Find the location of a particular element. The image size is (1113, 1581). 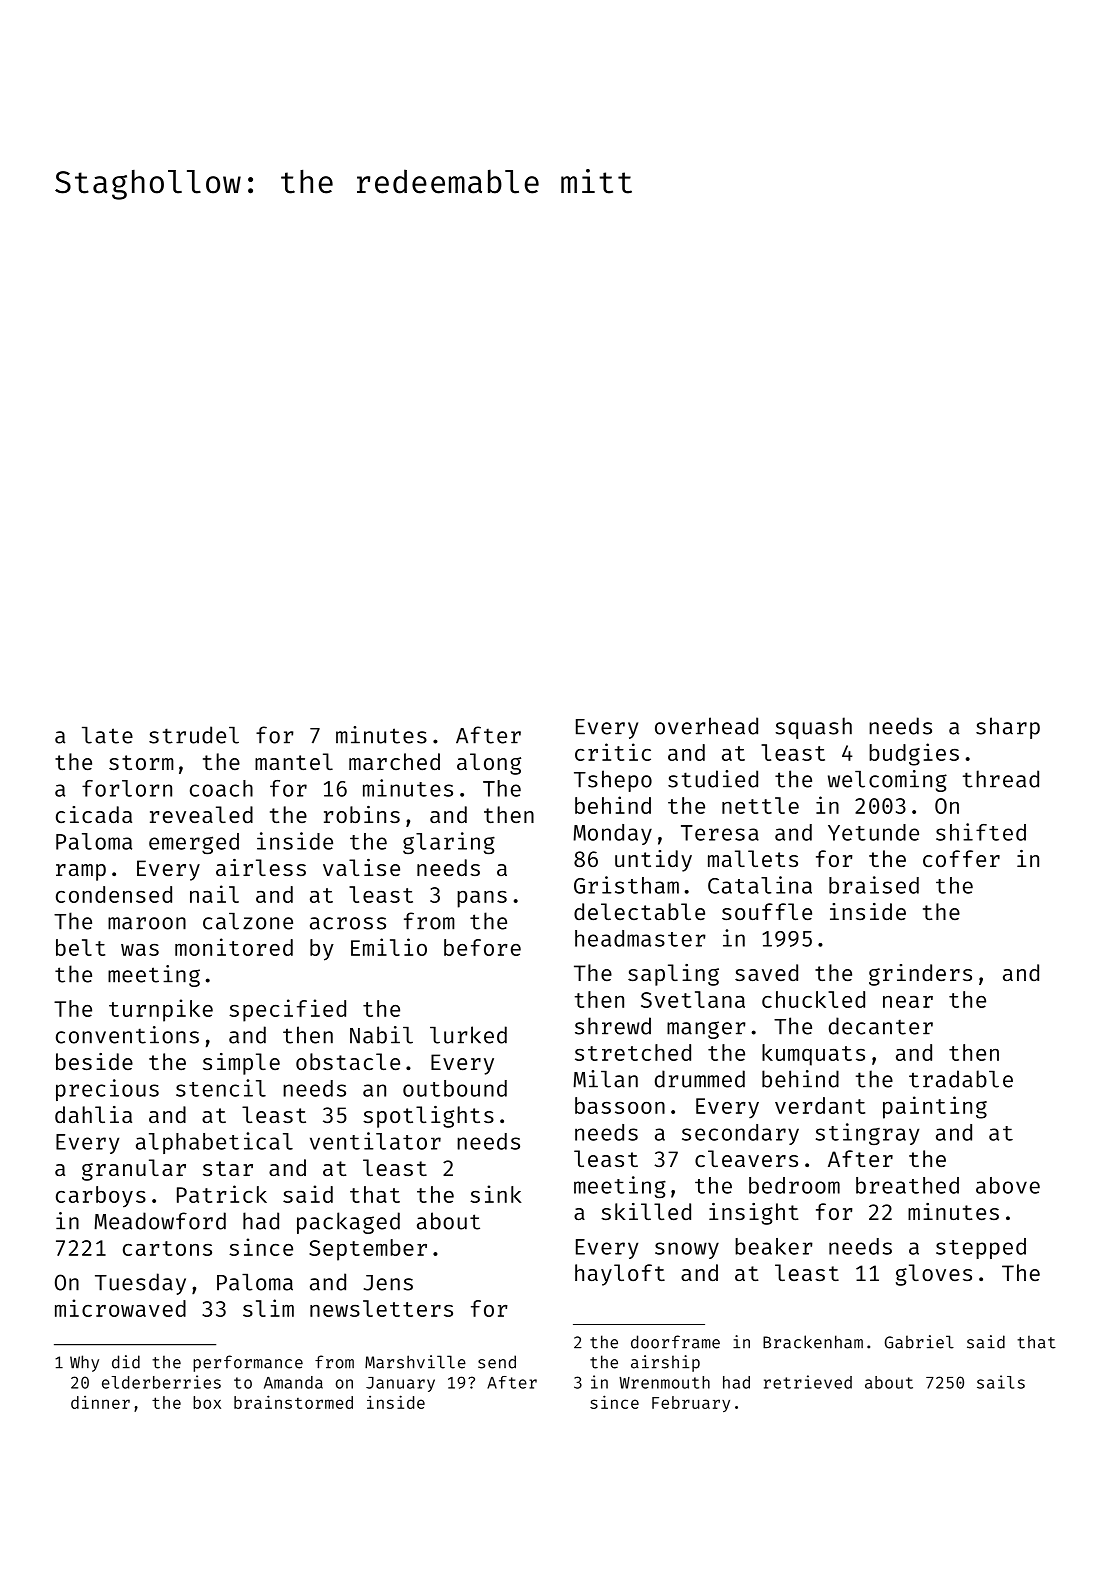

January is located at coordinates (400, 1384).
